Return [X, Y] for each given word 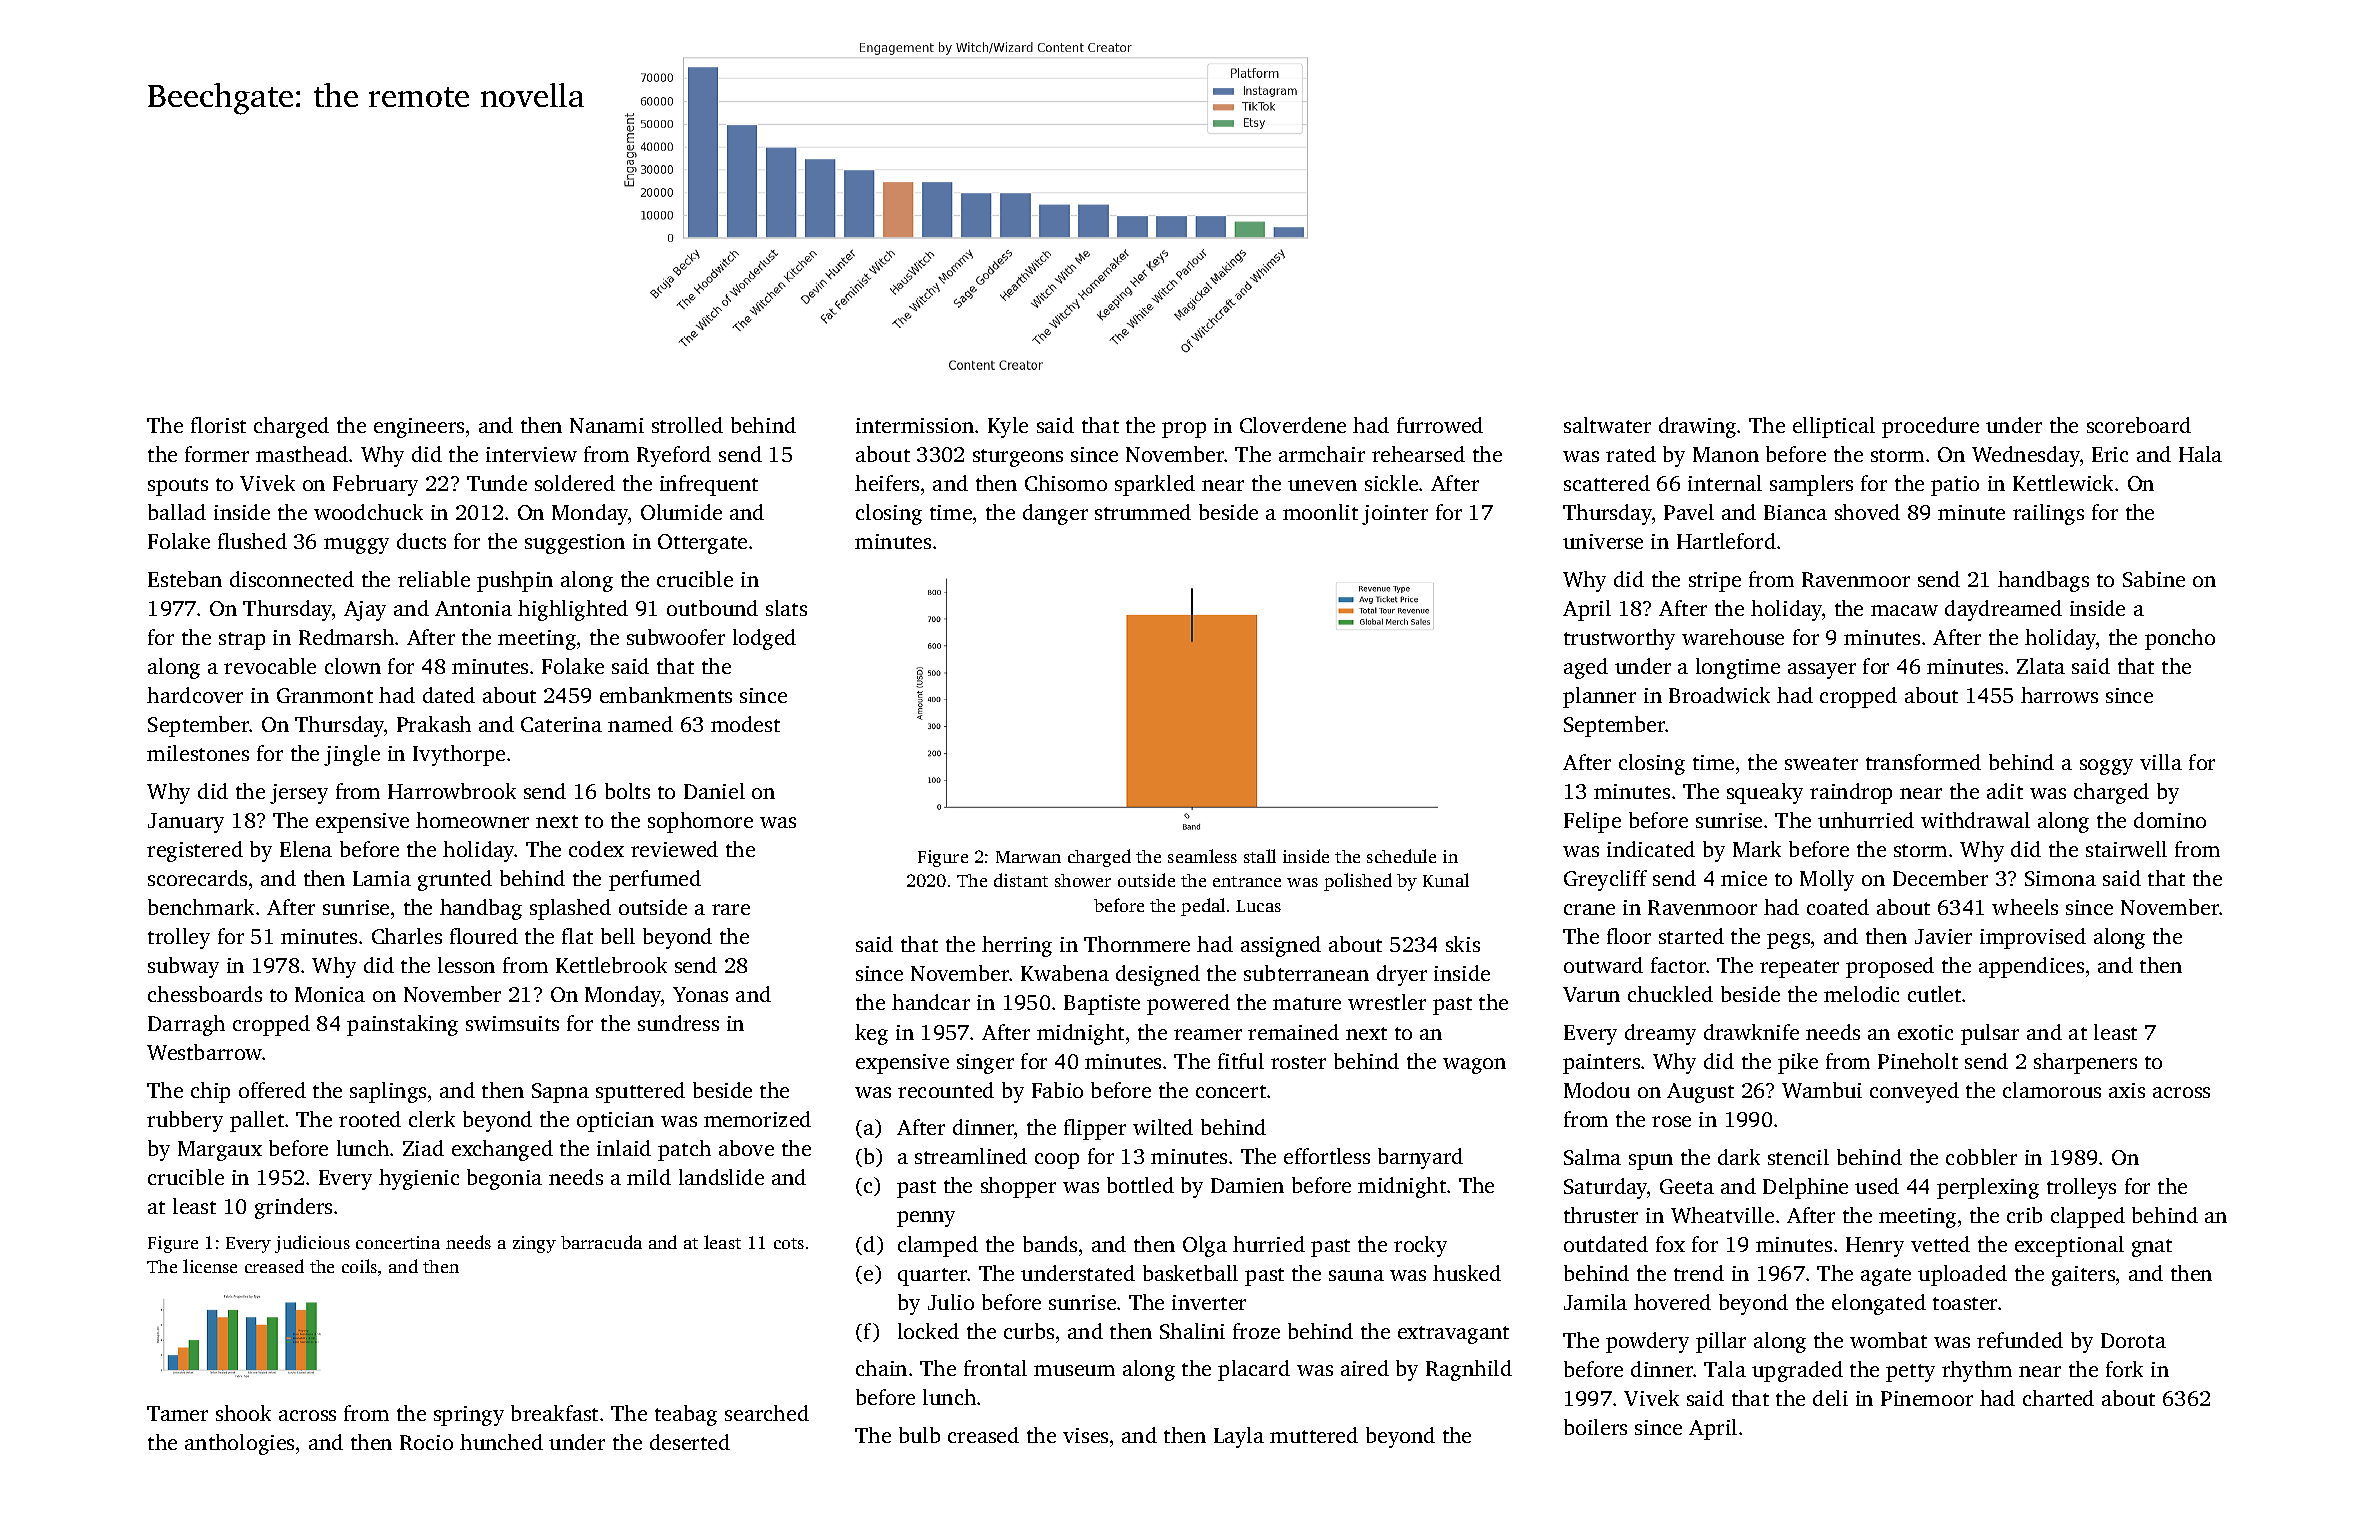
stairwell [2126, 849]
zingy [534, 1244]
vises [1085, 1435]
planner [1599, 697]
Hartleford [1726, 541]
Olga [1205, 1246]
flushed [252, 541]
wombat [1888, 1340]
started [1691, 936]
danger [1055, 514]
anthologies [239, 1444]
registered [195, 851]
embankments [666, 695]
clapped [2088, 1217]
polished [1358, 882]
